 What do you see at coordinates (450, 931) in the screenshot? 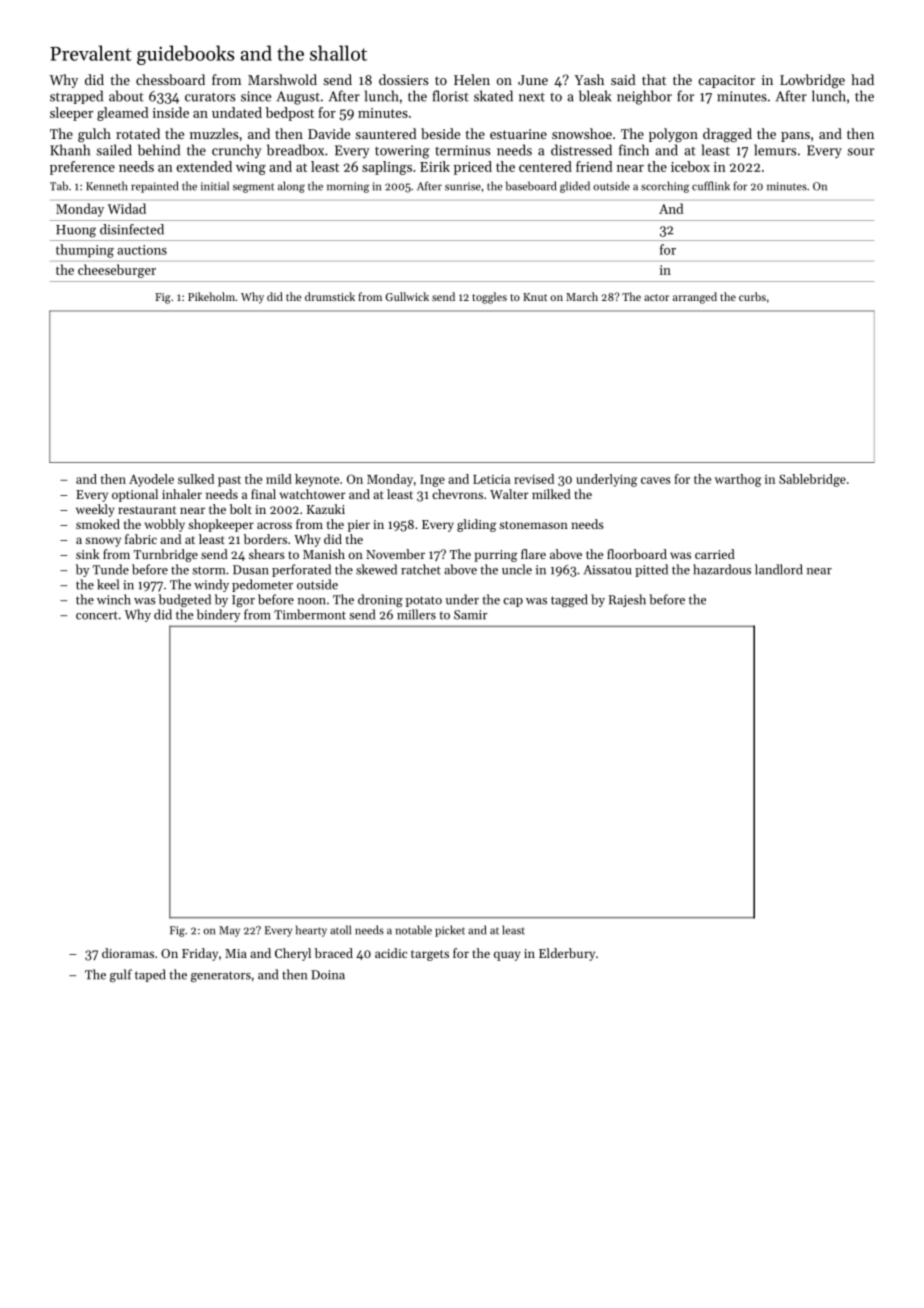
I see `picket` at bounding box center [450, 931].
